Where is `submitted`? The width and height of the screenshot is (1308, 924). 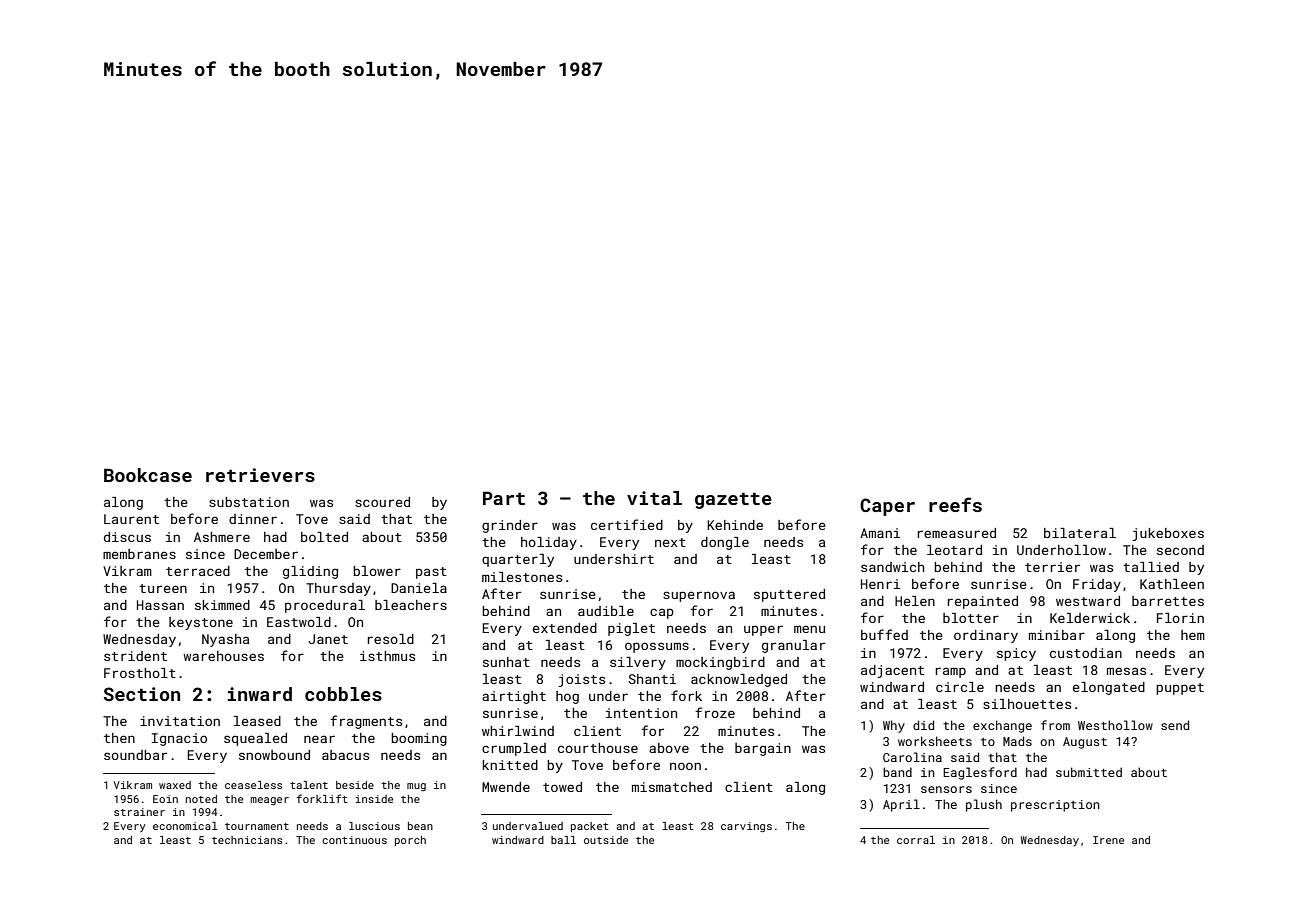 submitted is located at coordinates (1089, 772).
